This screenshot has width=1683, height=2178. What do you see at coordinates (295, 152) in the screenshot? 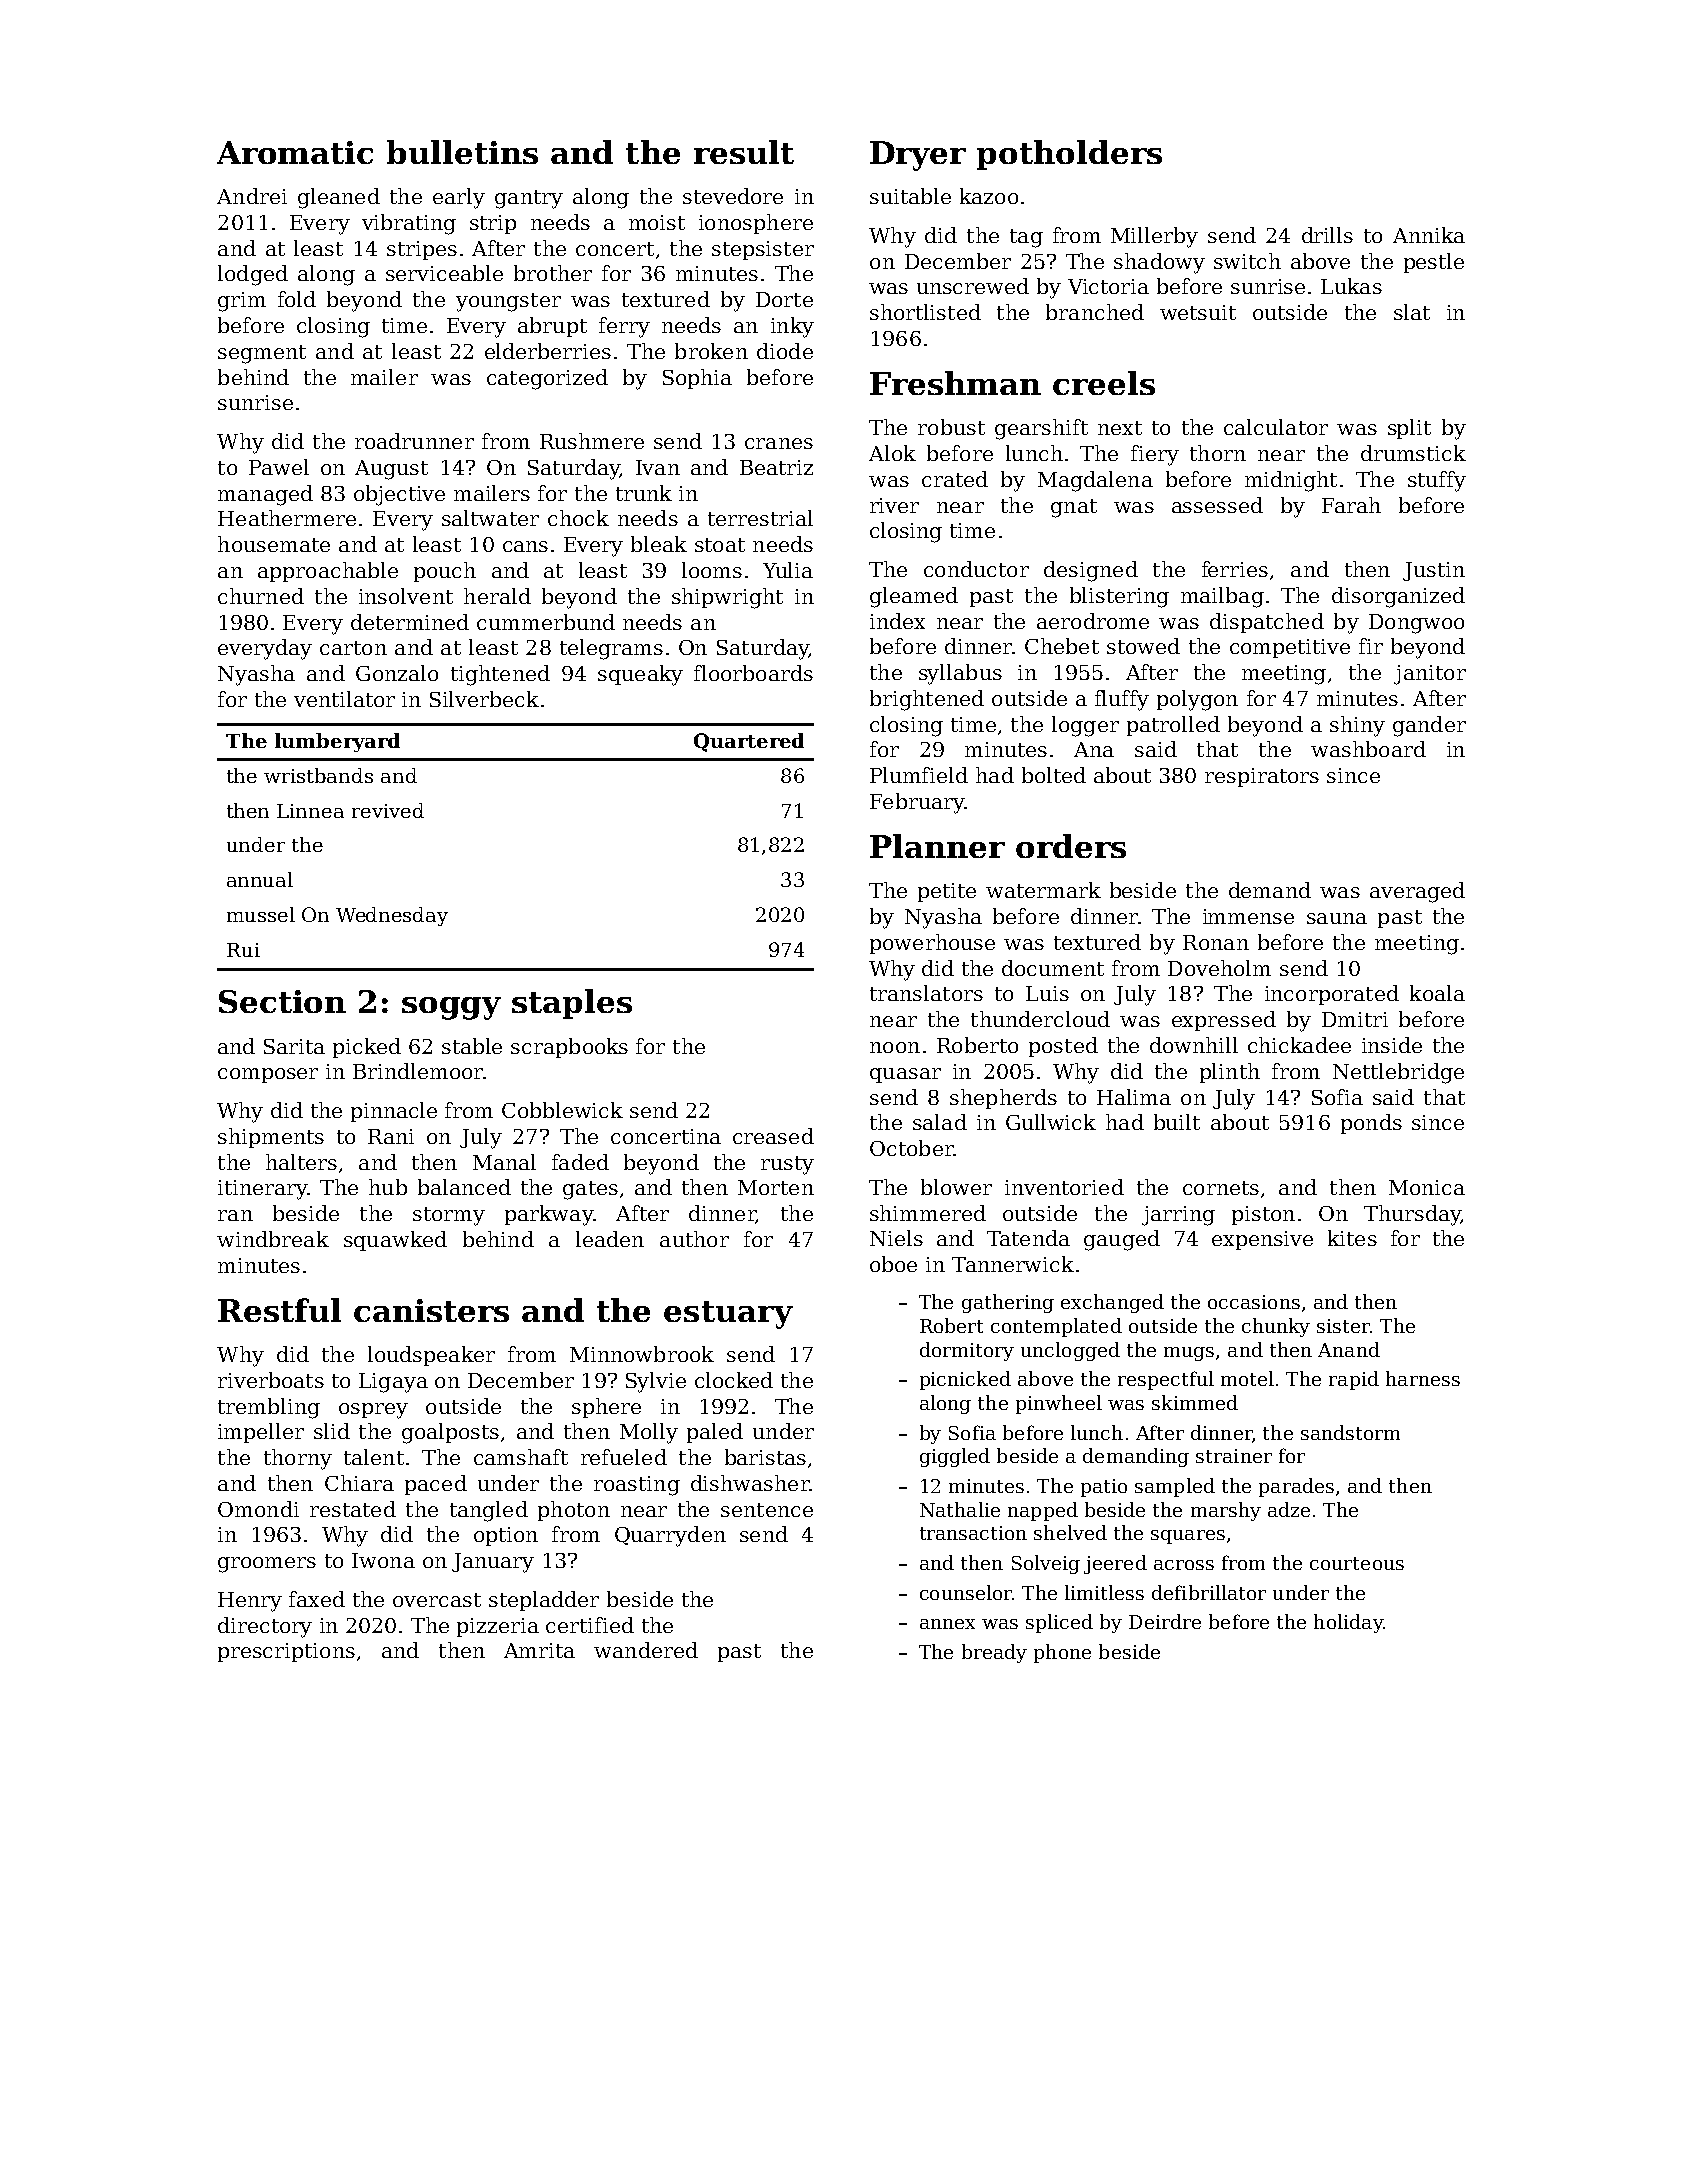
I see `Aromatic` at bounding box center [295, 152].
